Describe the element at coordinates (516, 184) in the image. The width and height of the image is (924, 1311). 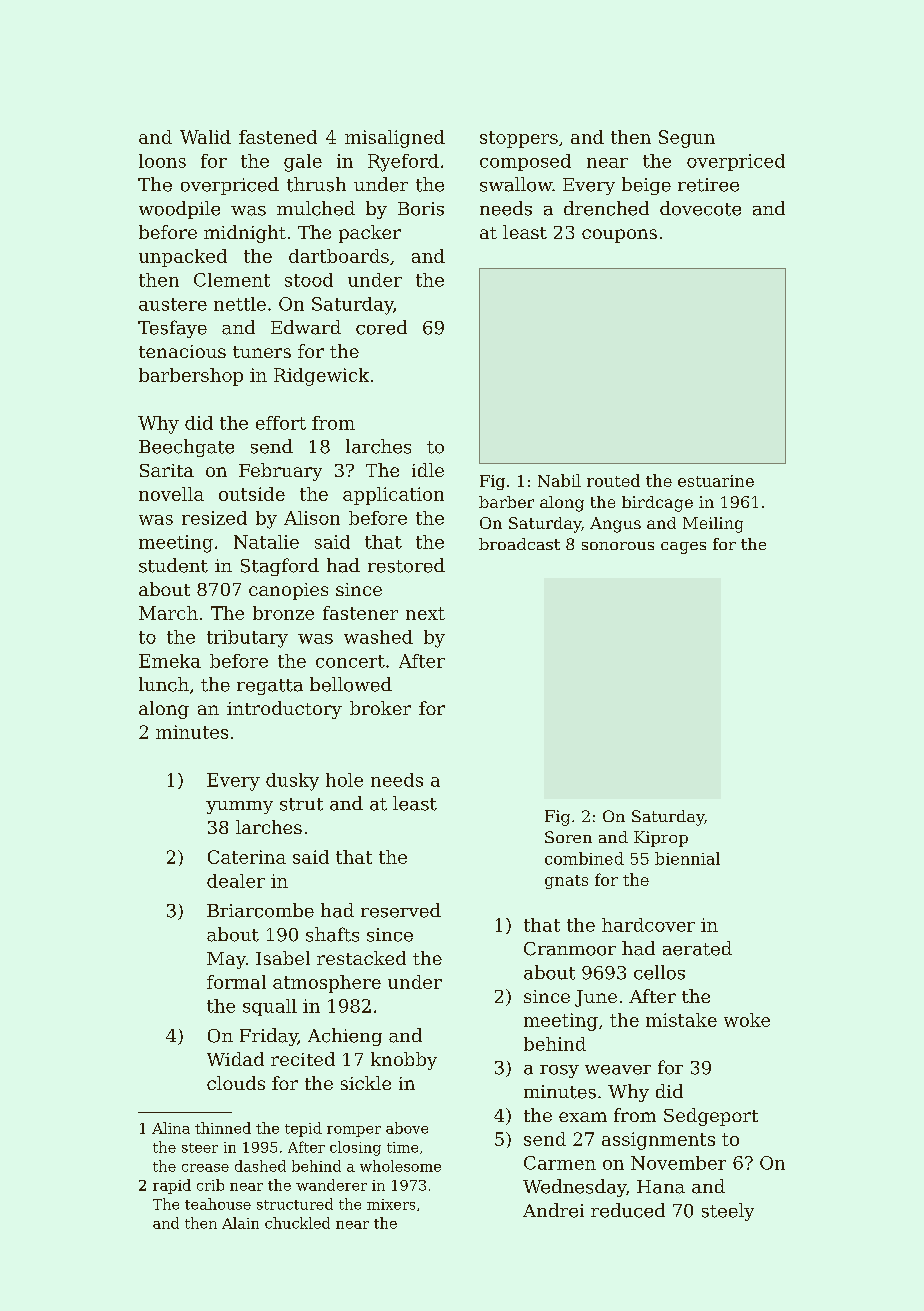
I see `swallow` at that location.
